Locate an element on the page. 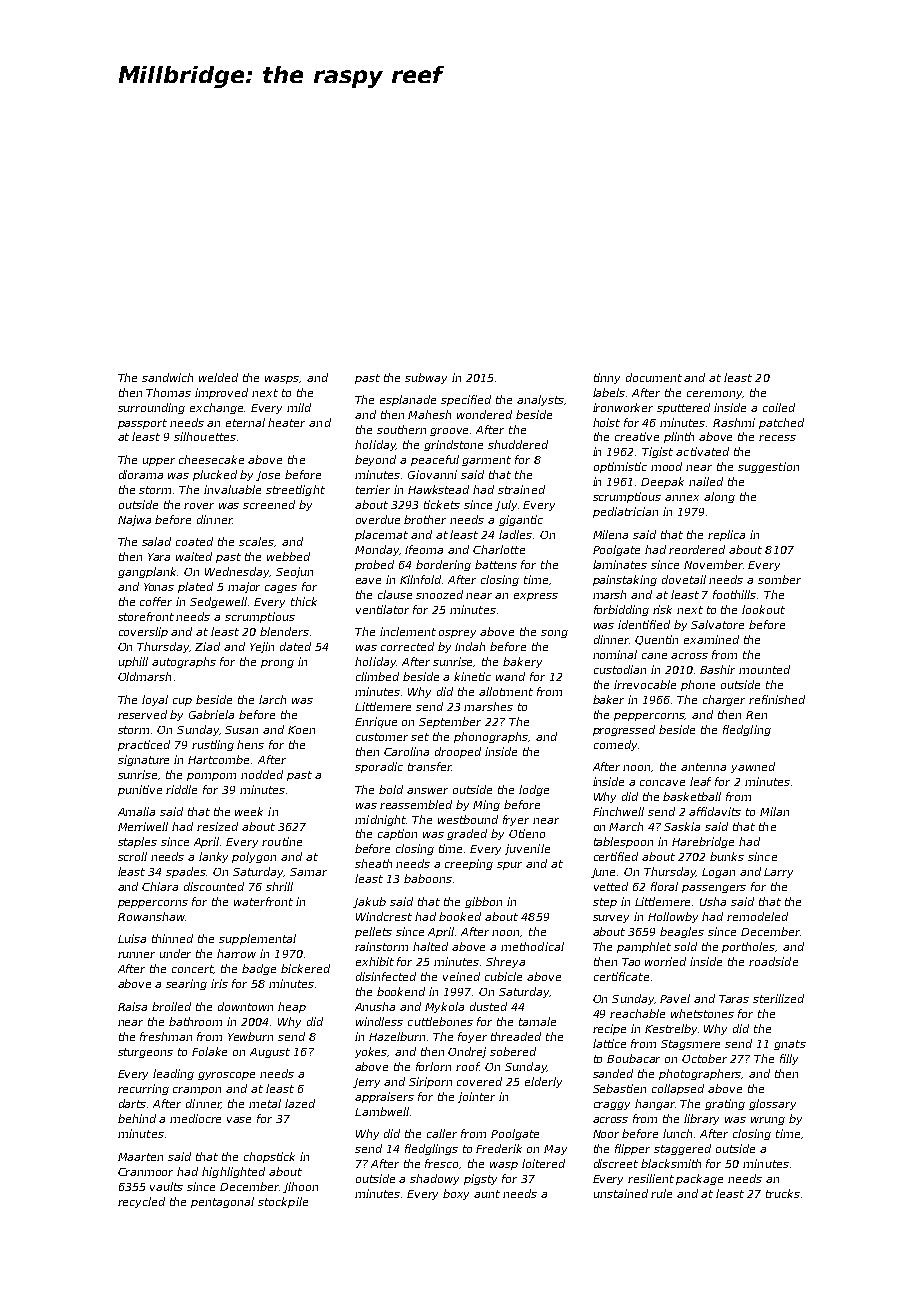  suggestion is located at coordinates (768, 467).
